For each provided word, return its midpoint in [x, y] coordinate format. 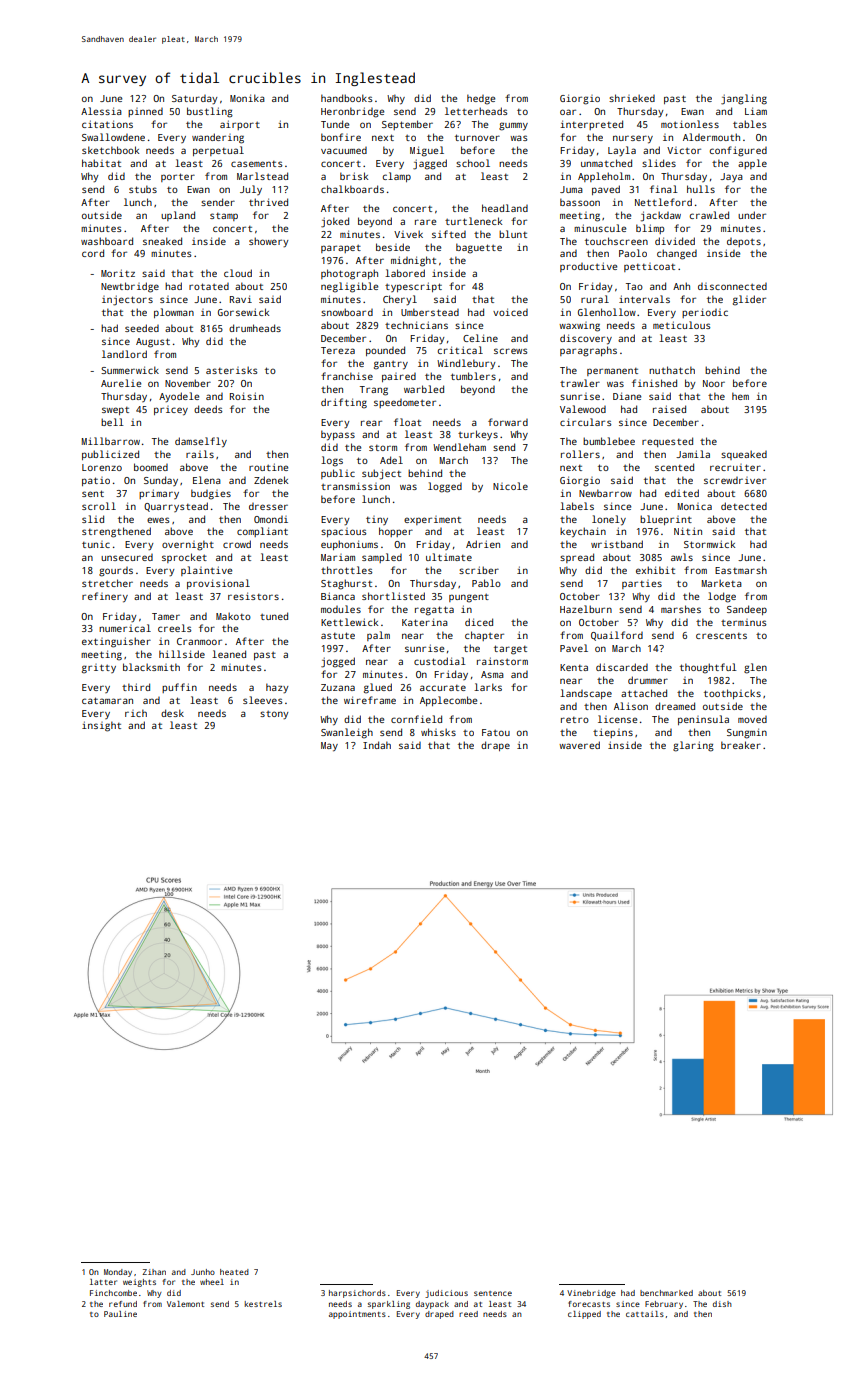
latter [103, 1282]
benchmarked [666, 1293]
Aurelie [121, 383]
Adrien [483, 544]
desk [172, 713]
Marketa [722, 583]
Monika [247, 98]
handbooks [346, 98]
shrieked [632, 98]
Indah [377, 745]
